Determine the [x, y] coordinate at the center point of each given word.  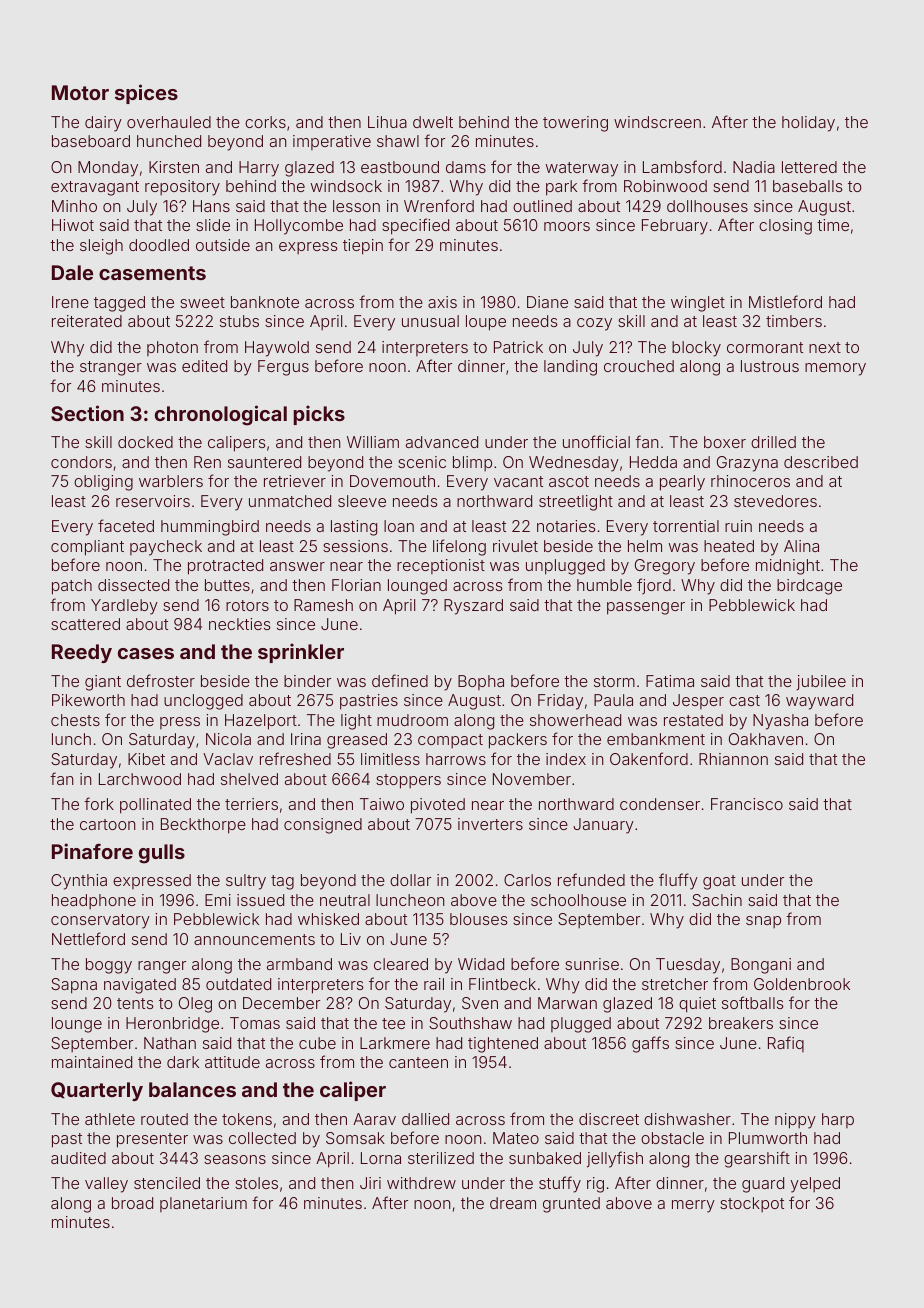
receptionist [441, 566]
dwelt [433, 122]
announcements [254, 939]
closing [785, 227]
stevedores [775, 501]
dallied [425, 1119]
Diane [547, 302]
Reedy [82, 653]
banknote [265, 302]
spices [146, 94]
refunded [591, 879]
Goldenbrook [802, 984]
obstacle [672, 1138]
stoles [256, 1183]
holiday [808, 124]
